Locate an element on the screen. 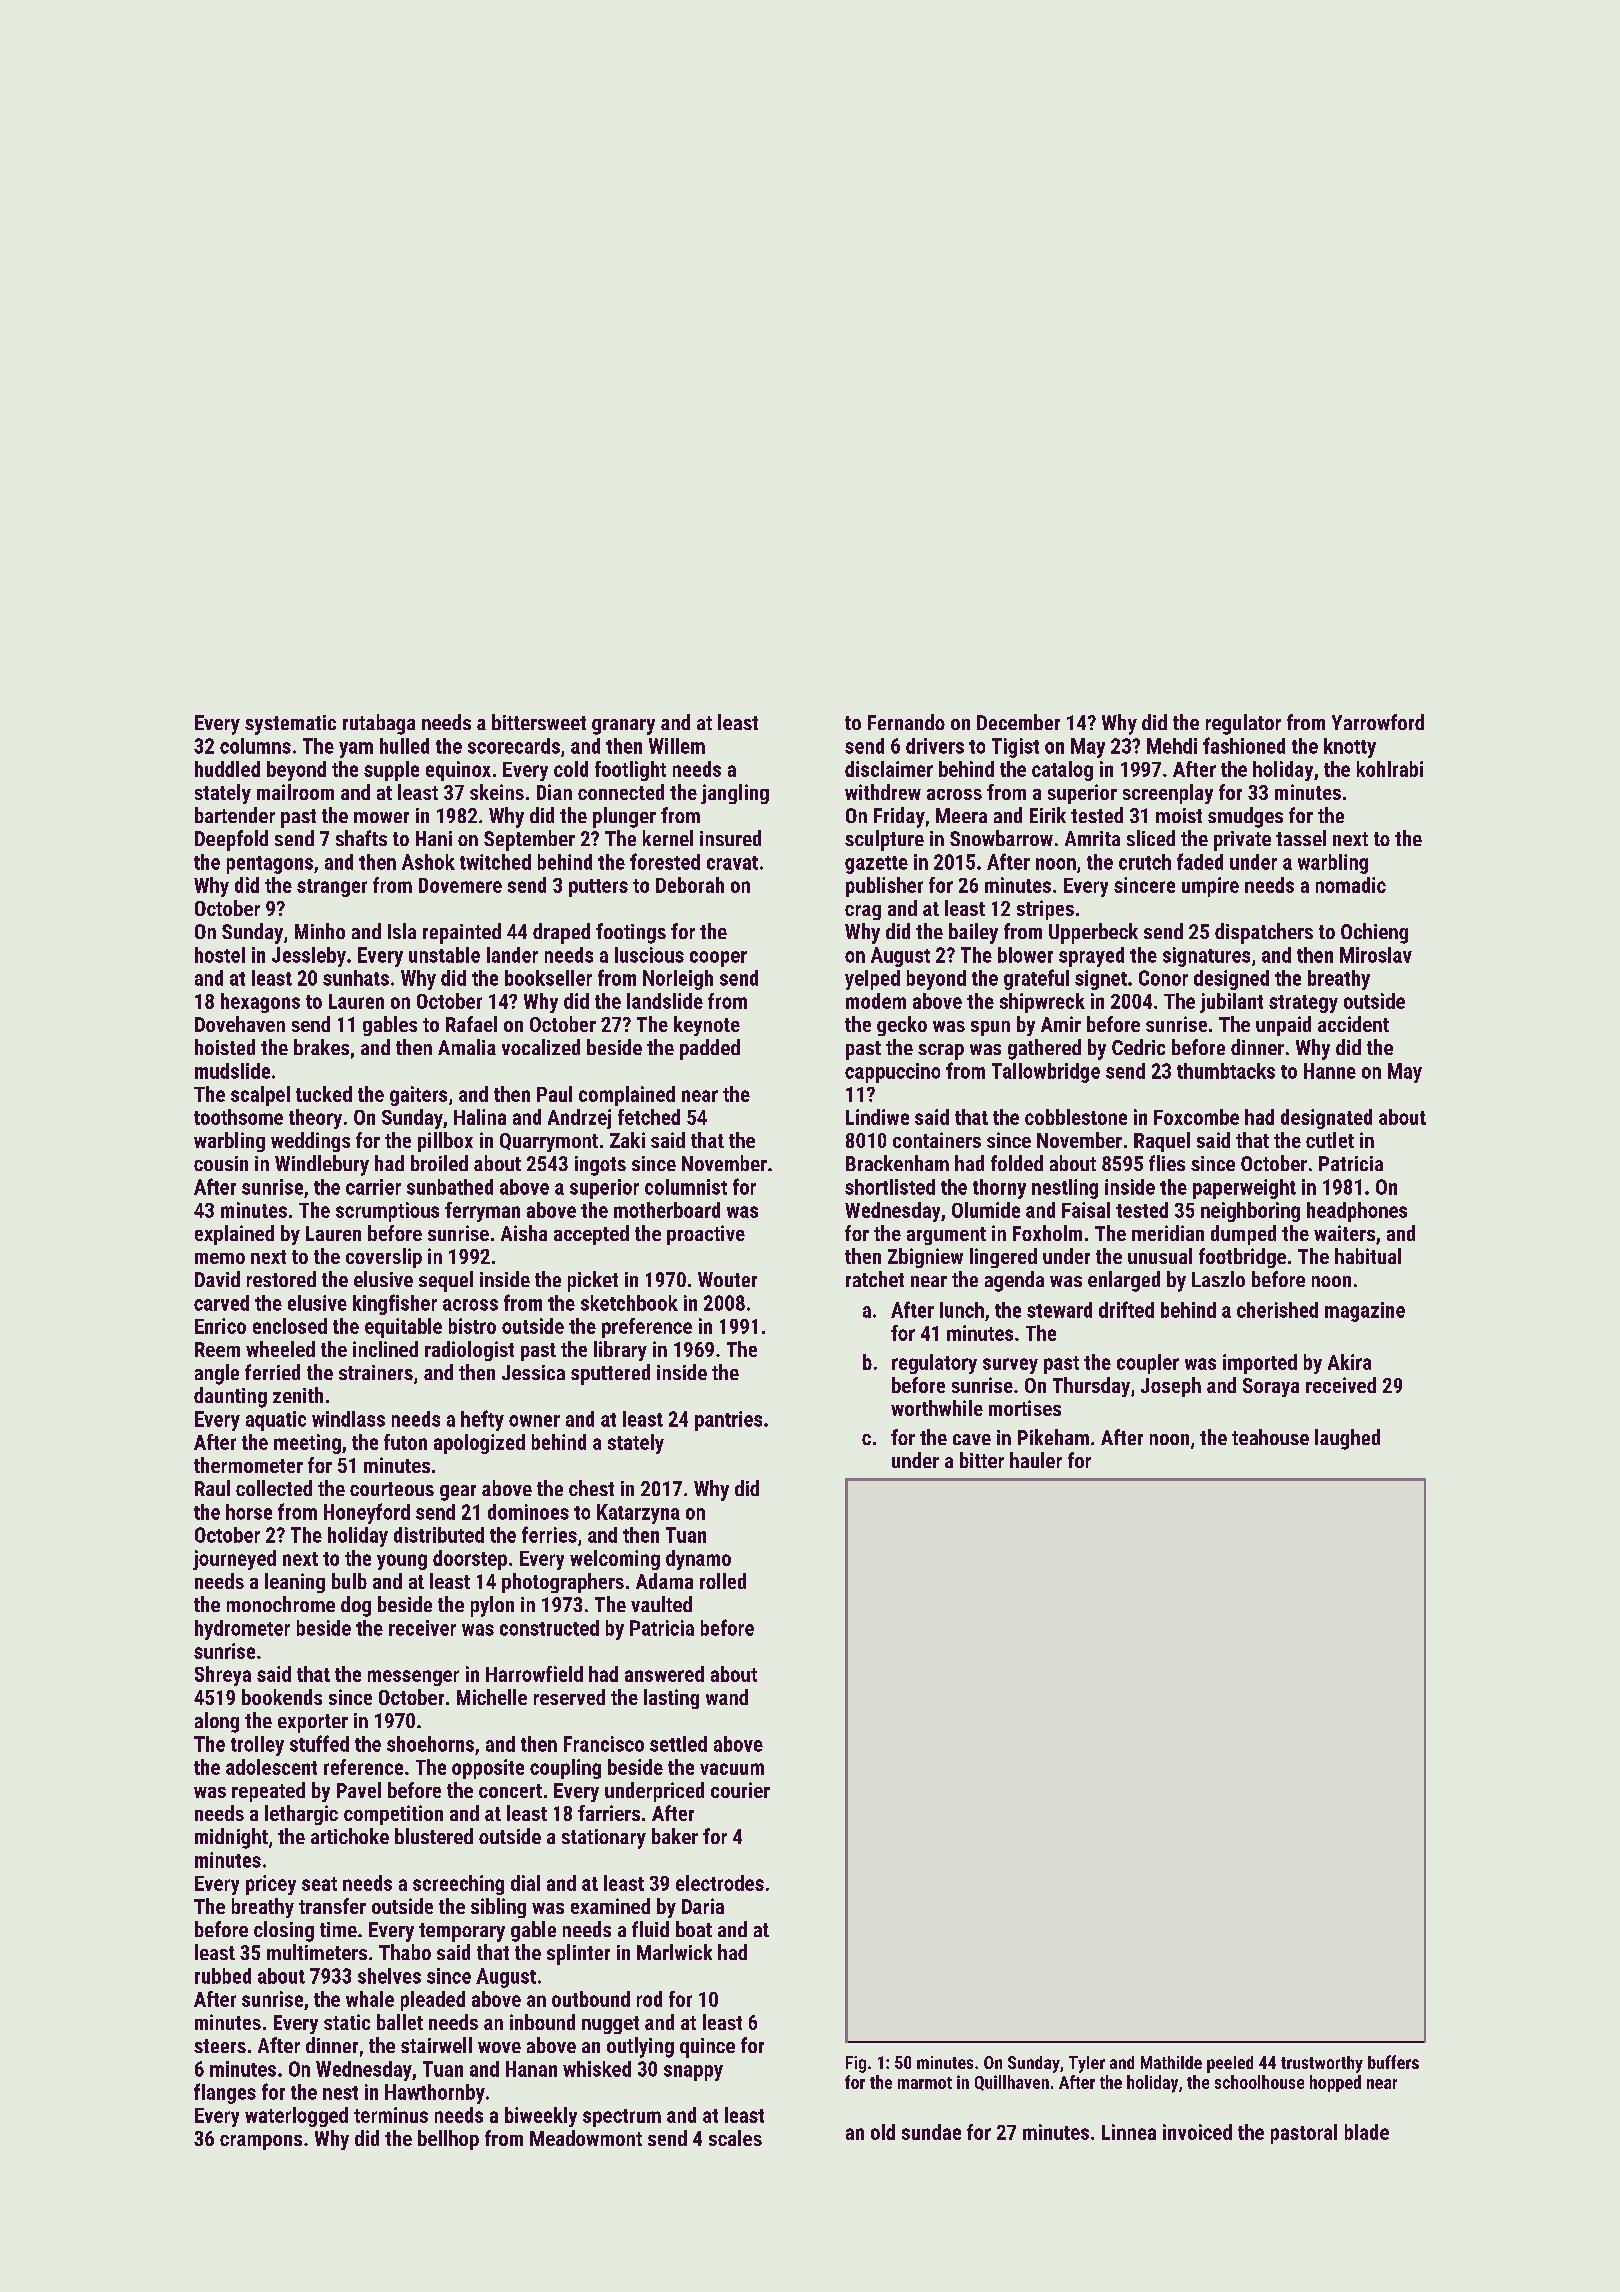 The width and height of the screenshot is (1620, 2292). Zbigniew is located at coordinates (925, 1258).
